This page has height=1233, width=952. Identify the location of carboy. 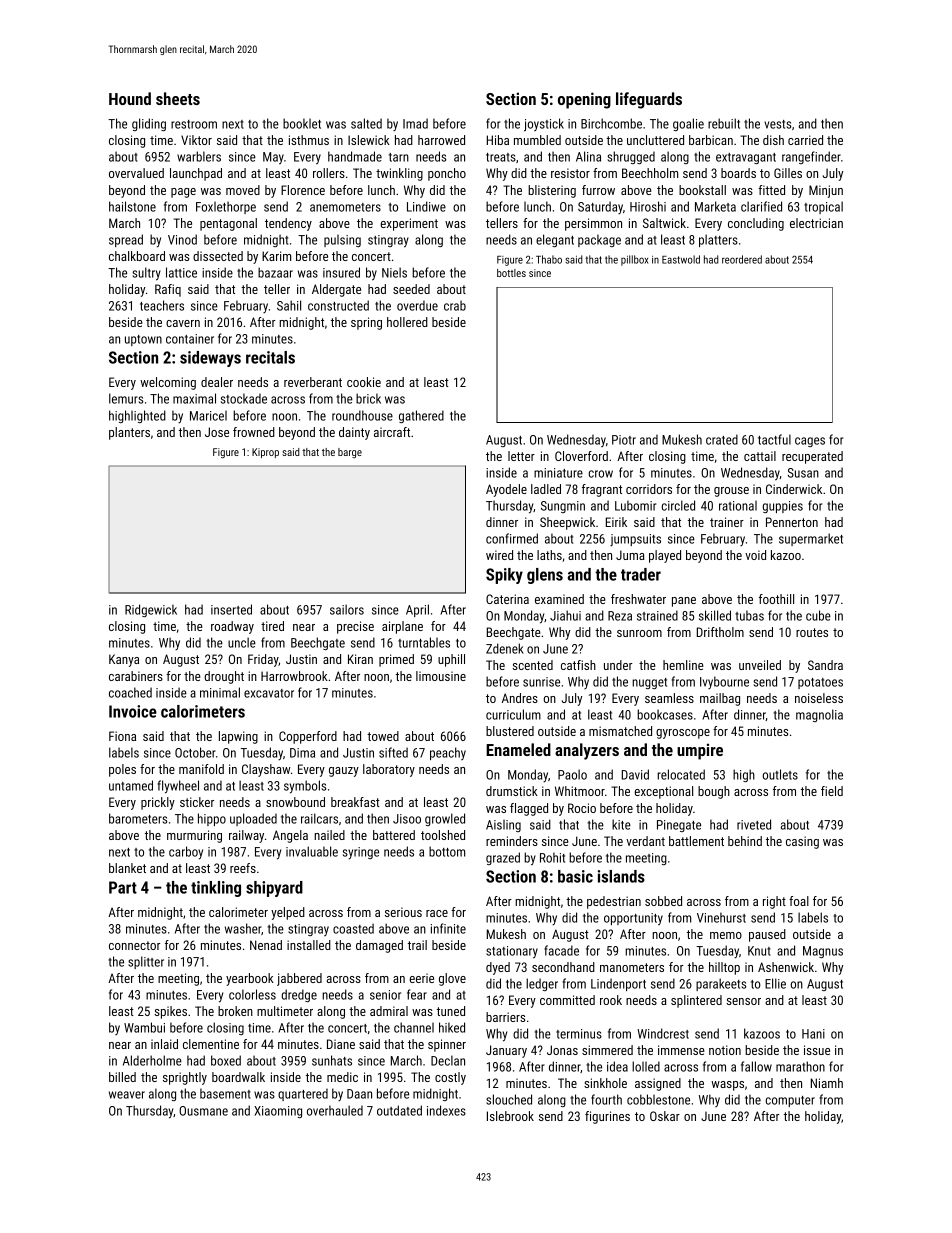
(186, 853).
